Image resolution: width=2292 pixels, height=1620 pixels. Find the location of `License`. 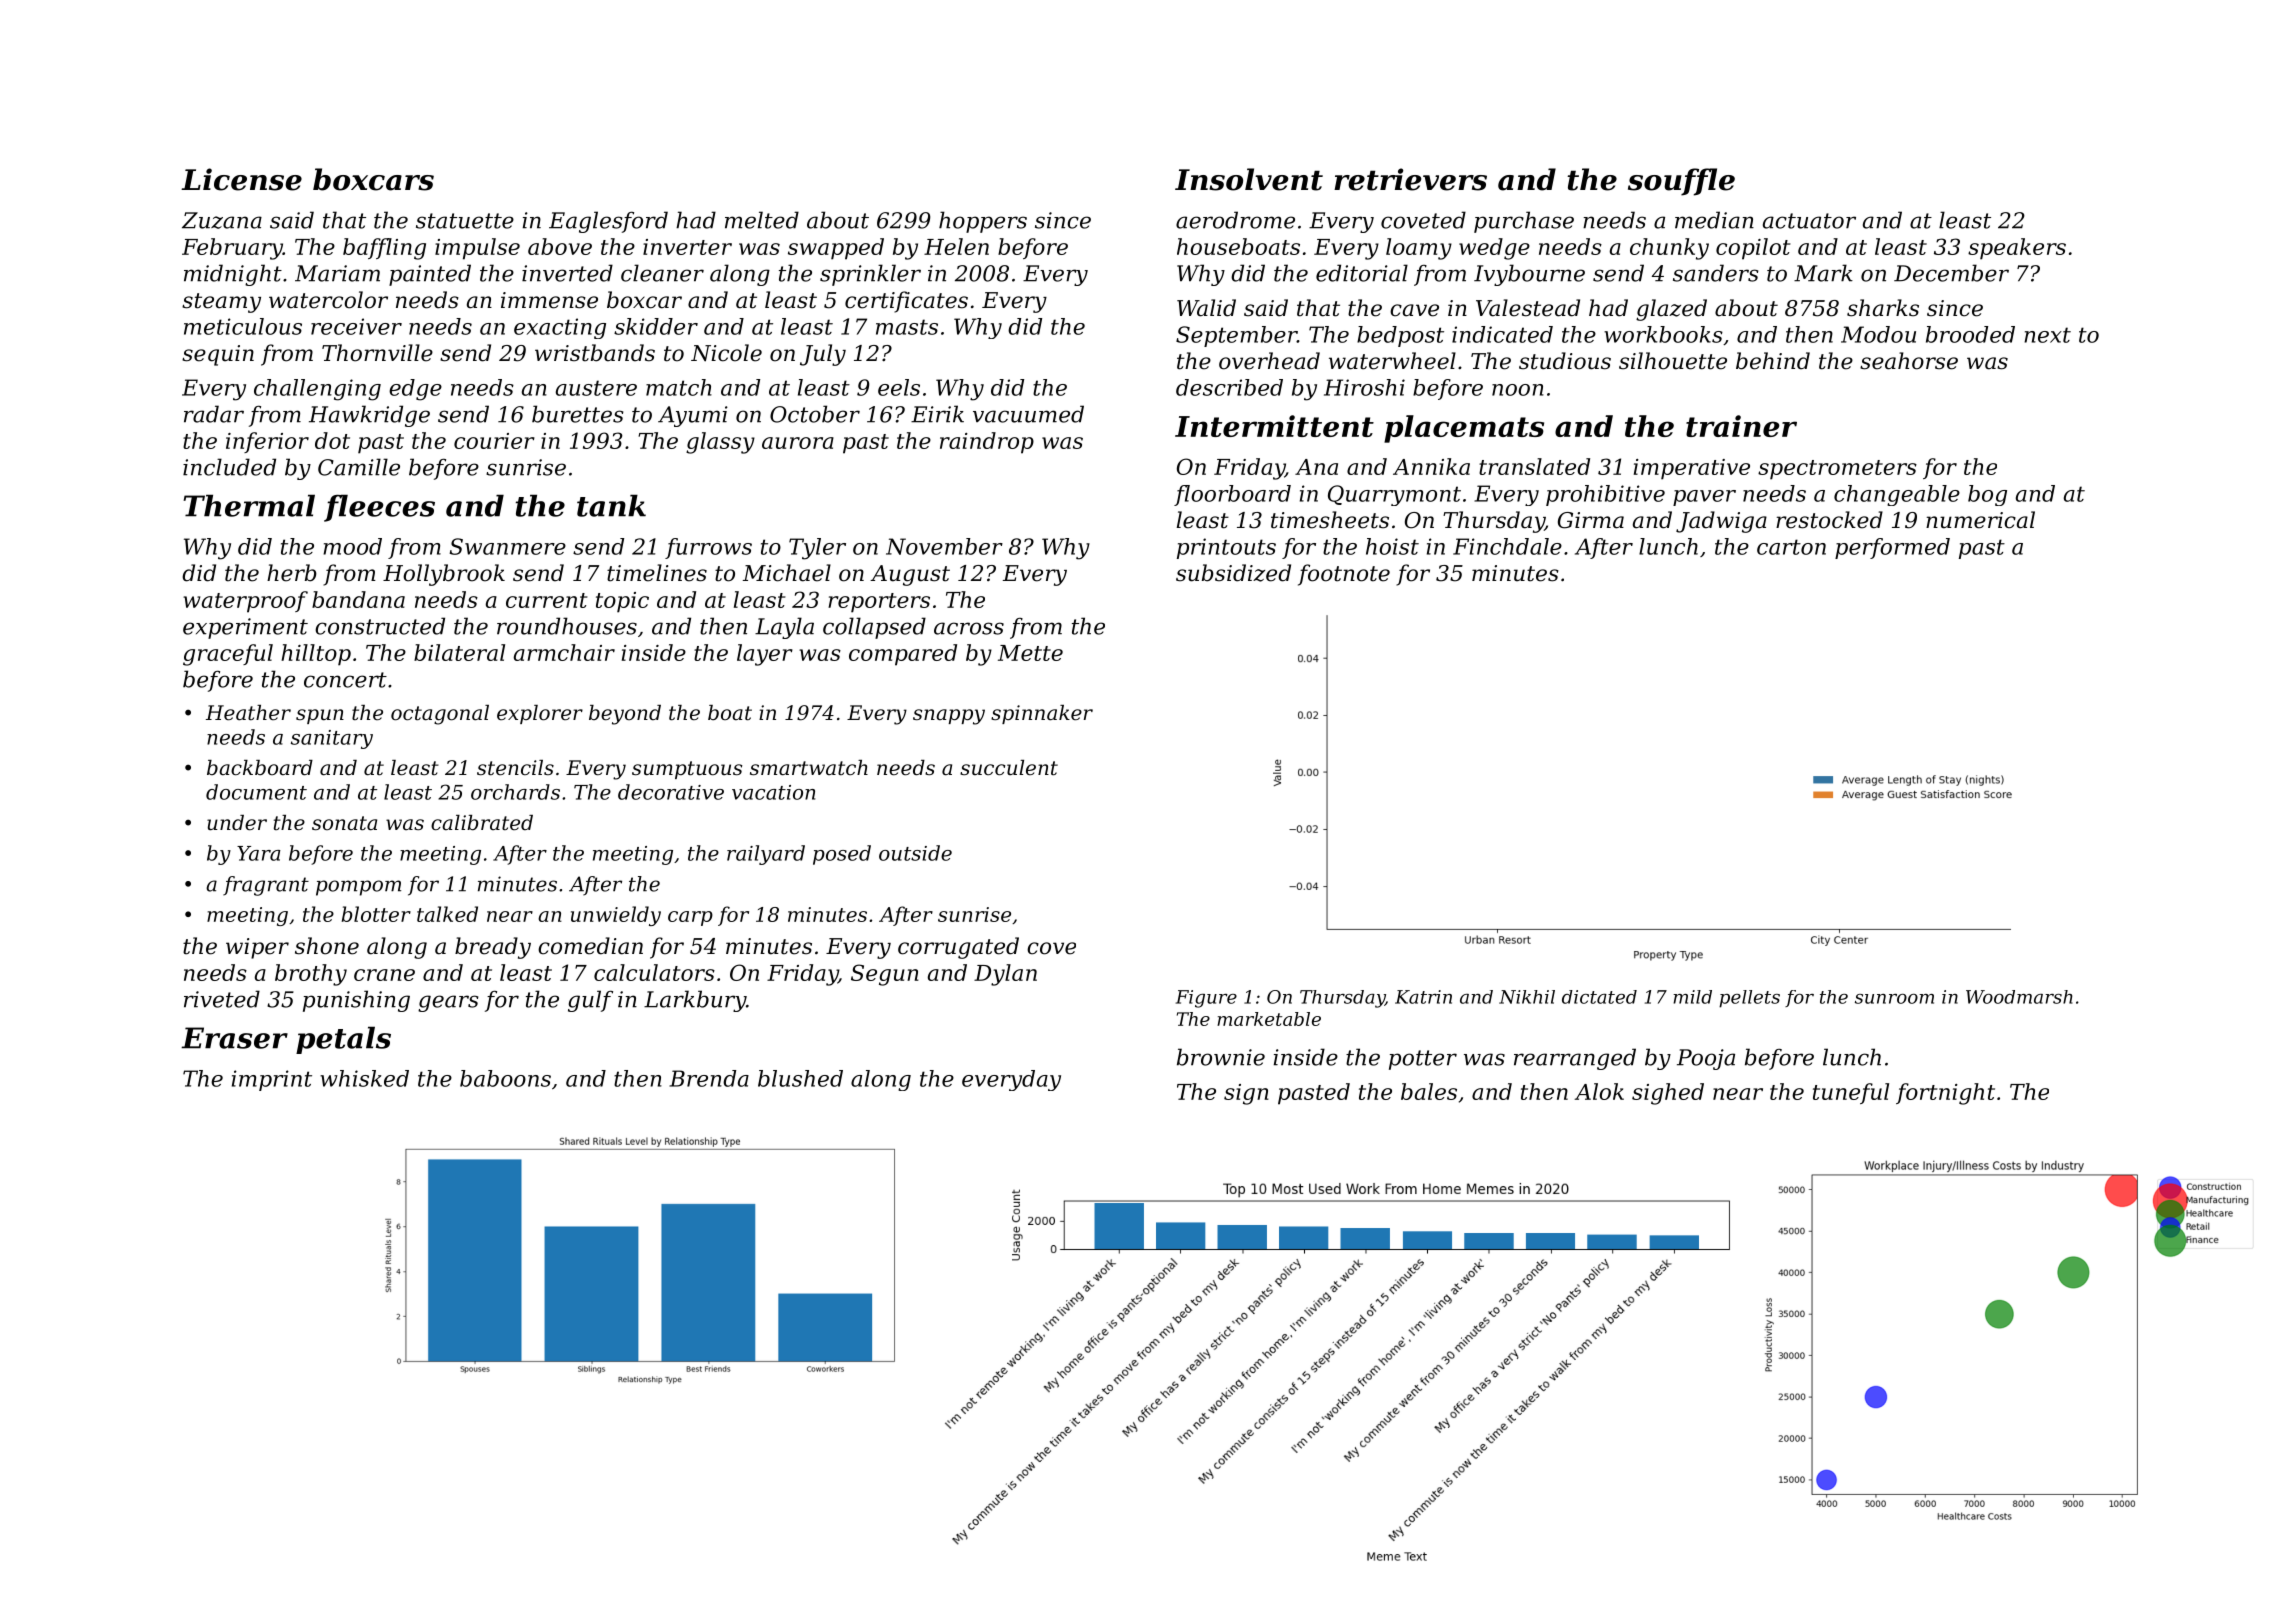

License is located at coordinates (241, 179).
